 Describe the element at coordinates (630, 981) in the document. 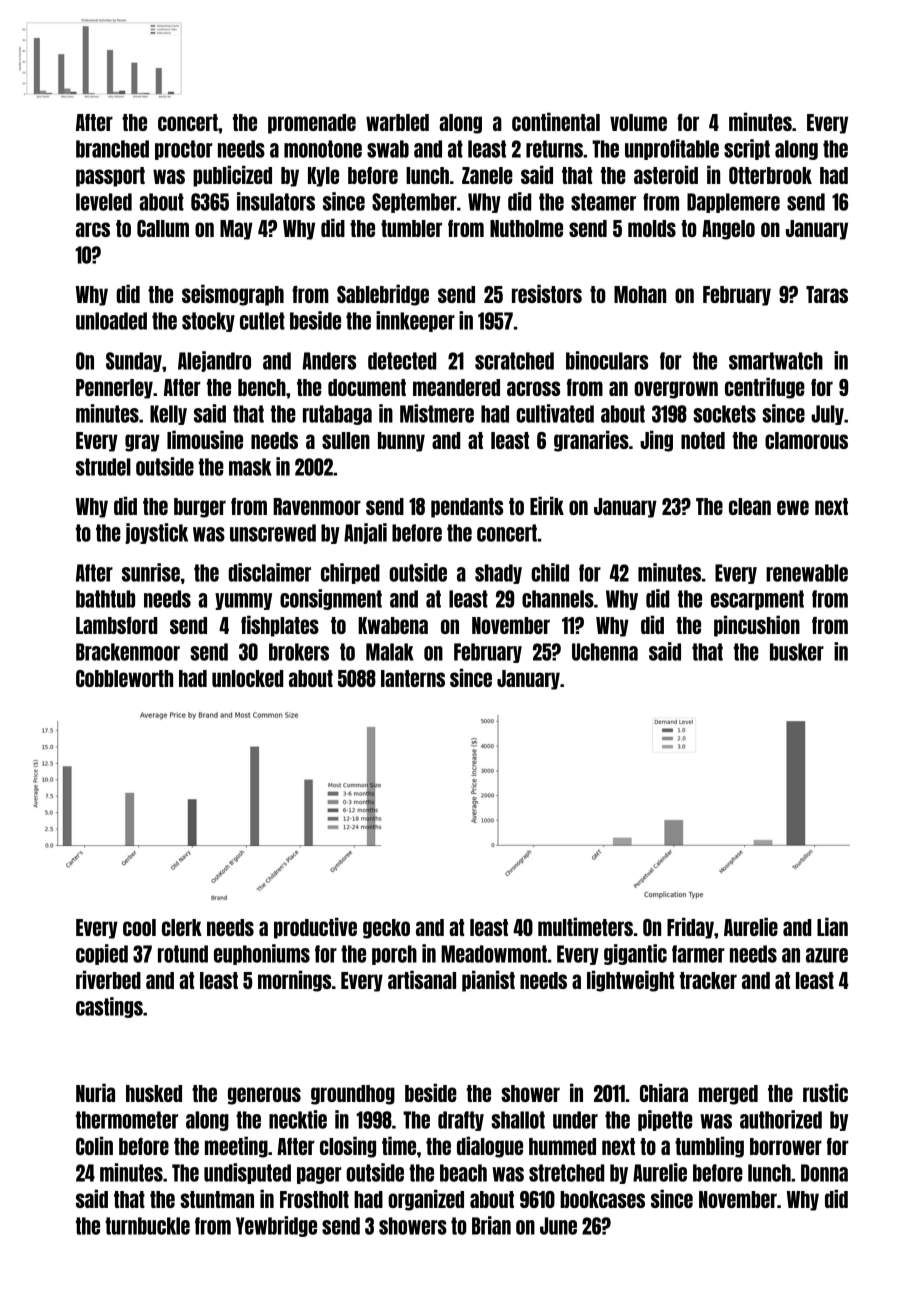

I see `lightweight` at that location.
